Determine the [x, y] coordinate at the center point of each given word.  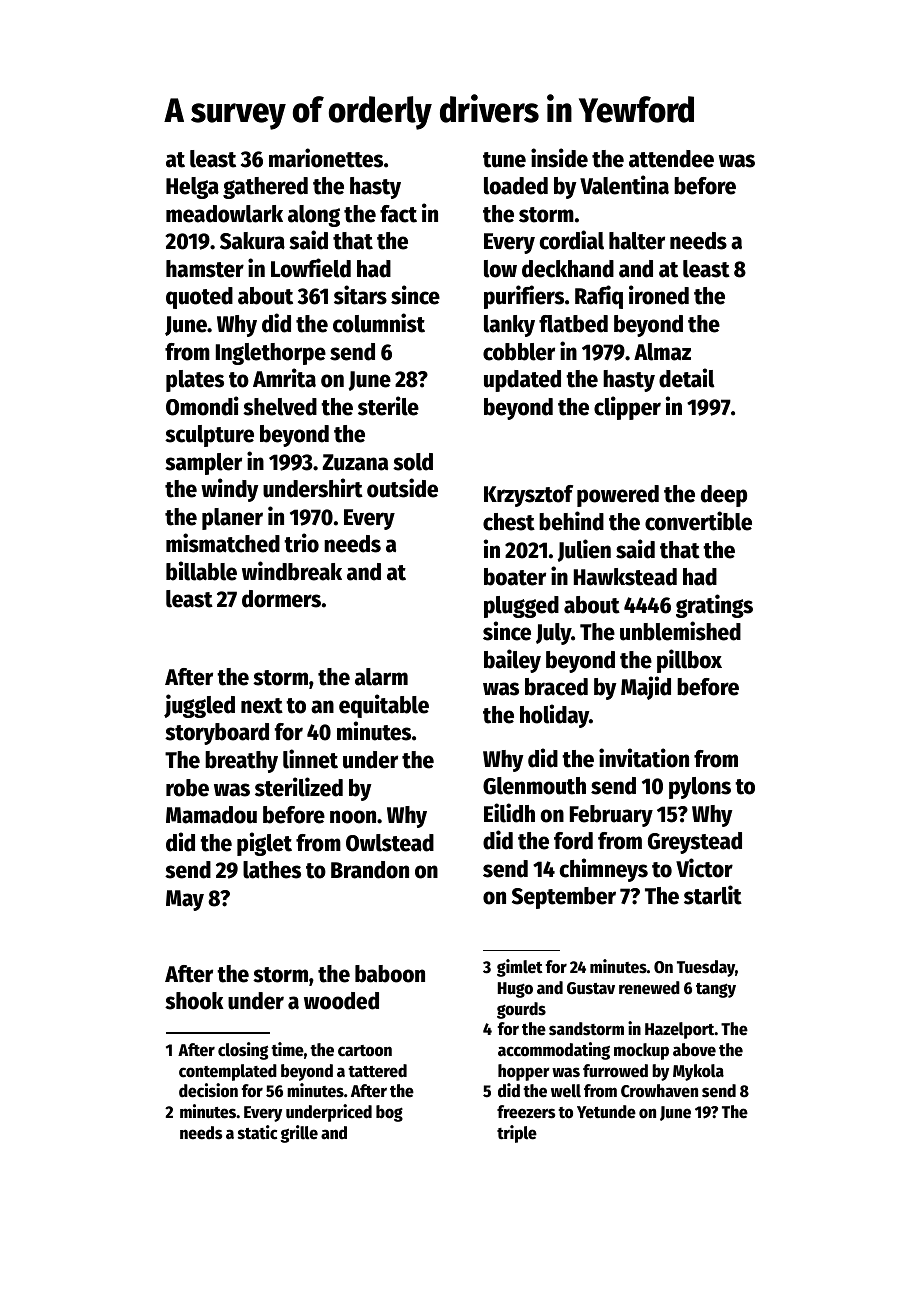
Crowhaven [659, 1091]
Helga [192, 188]
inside [559, 158]
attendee [671, 159]
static [257, 1132]
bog [389, 1113]
